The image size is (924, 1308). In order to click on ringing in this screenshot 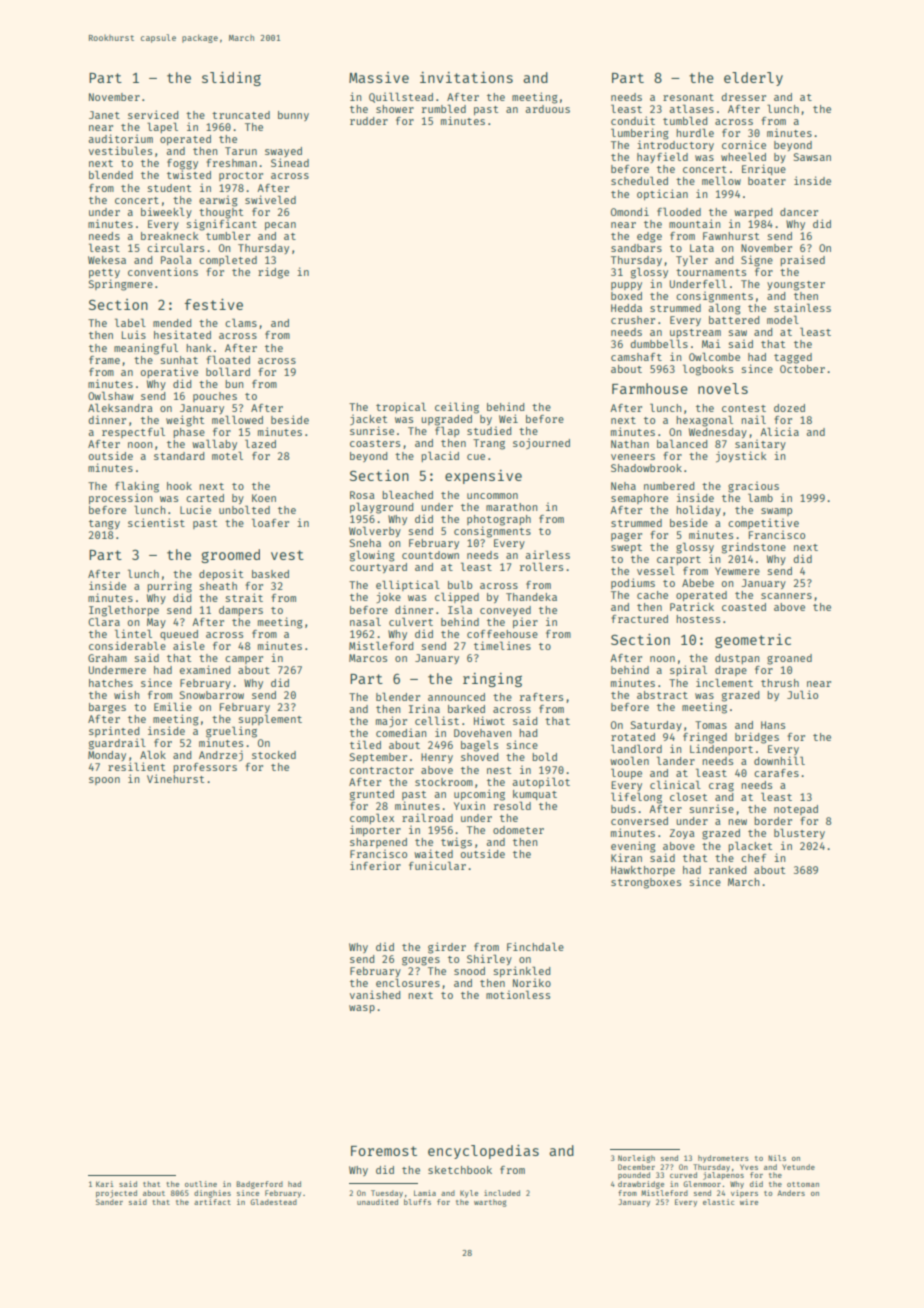, I will do `click(492, 680)`.
